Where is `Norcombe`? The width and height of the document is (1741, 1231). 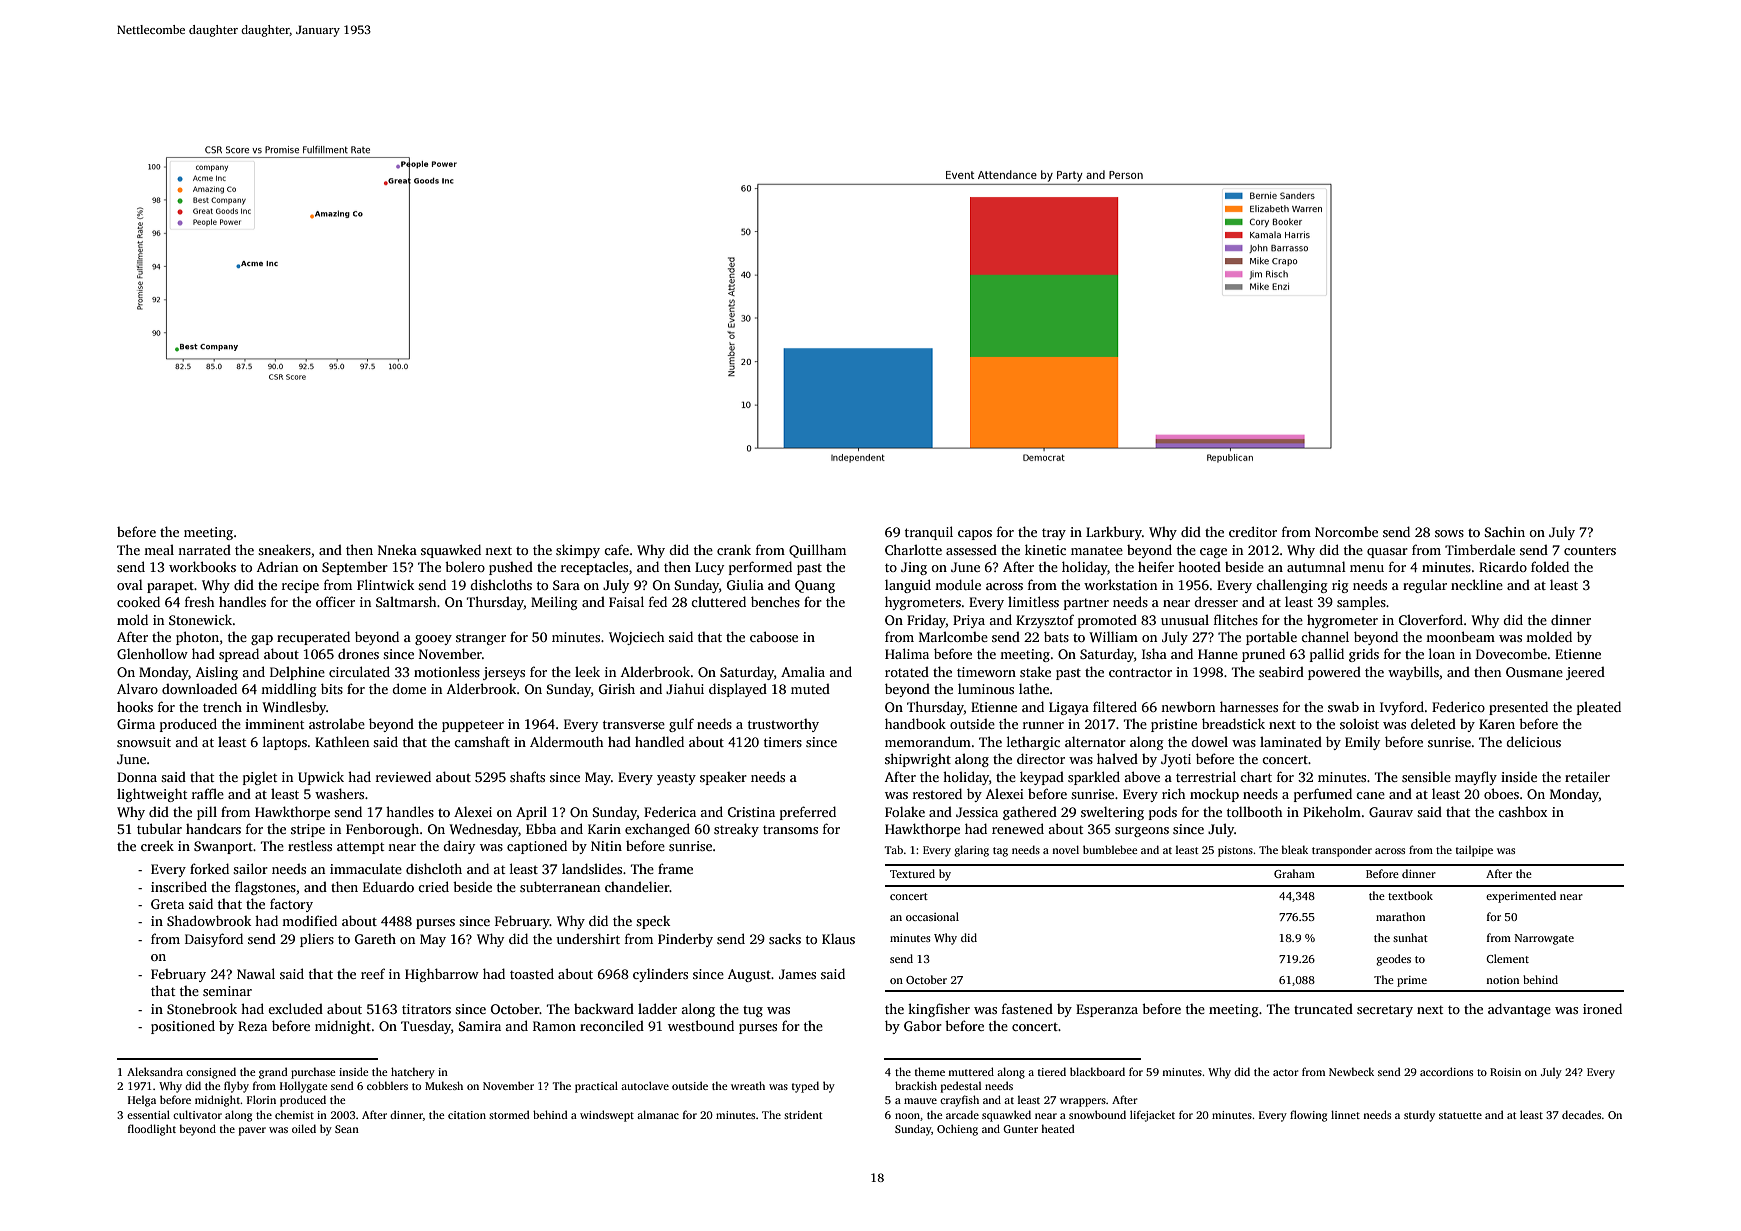 Norcombe is located at coordinates (1346, 532).
